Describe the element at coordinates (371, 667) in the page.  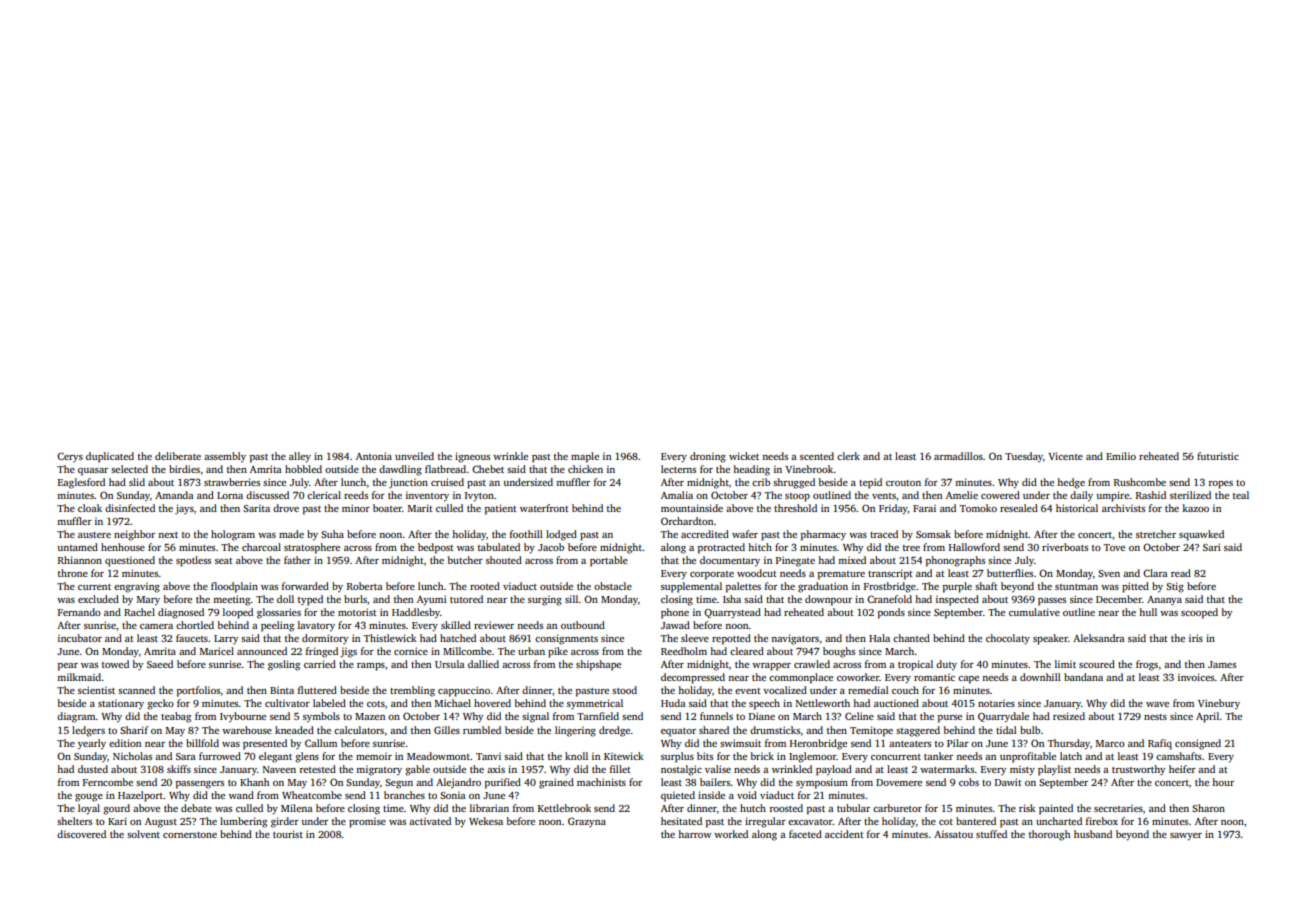
I see `ramps` at that location.
